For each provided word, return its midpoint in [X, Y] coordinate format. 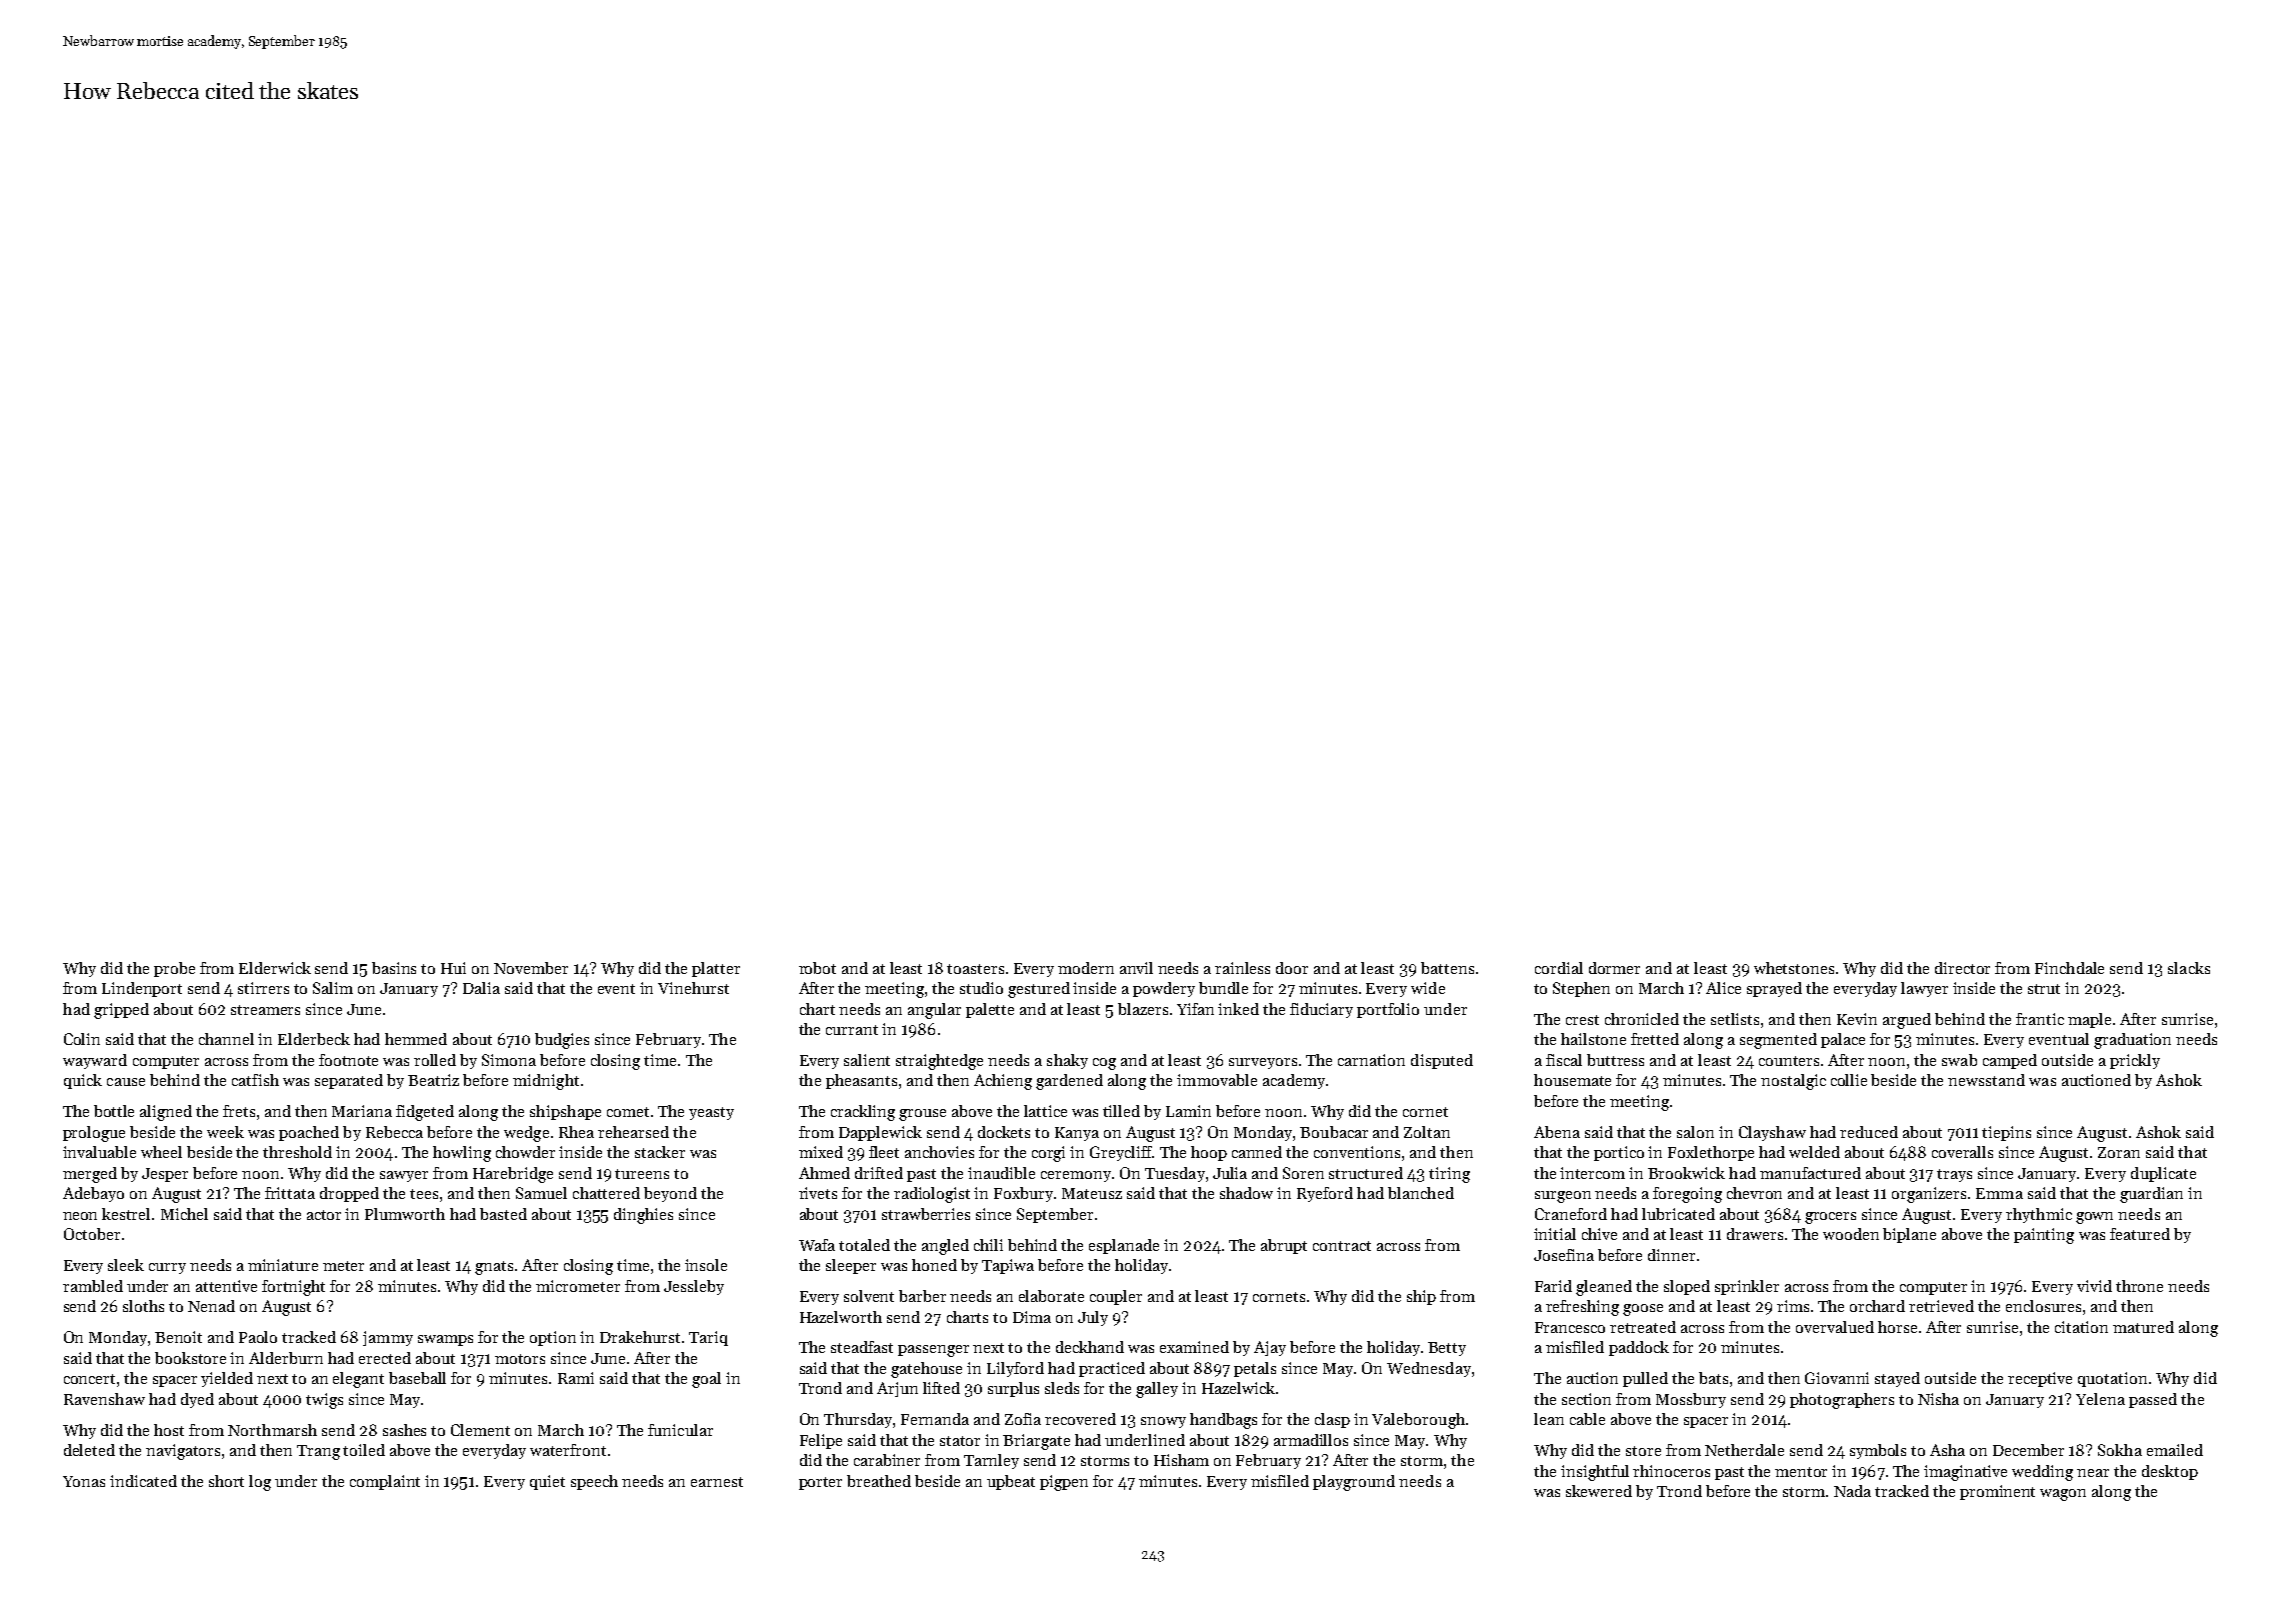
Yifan [1195, 1009]
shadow [1246, 1193]
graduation [2132, 1041]
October [92, 1234]
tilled [1121, 1111]
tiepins [2006, 1133]
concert [89, 1379]
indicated [143, 1481]
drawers [1755, 1234]
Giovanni [1837, 1378]
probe [174, 969]
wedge [526, 1134]
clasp [1332, 1420]
